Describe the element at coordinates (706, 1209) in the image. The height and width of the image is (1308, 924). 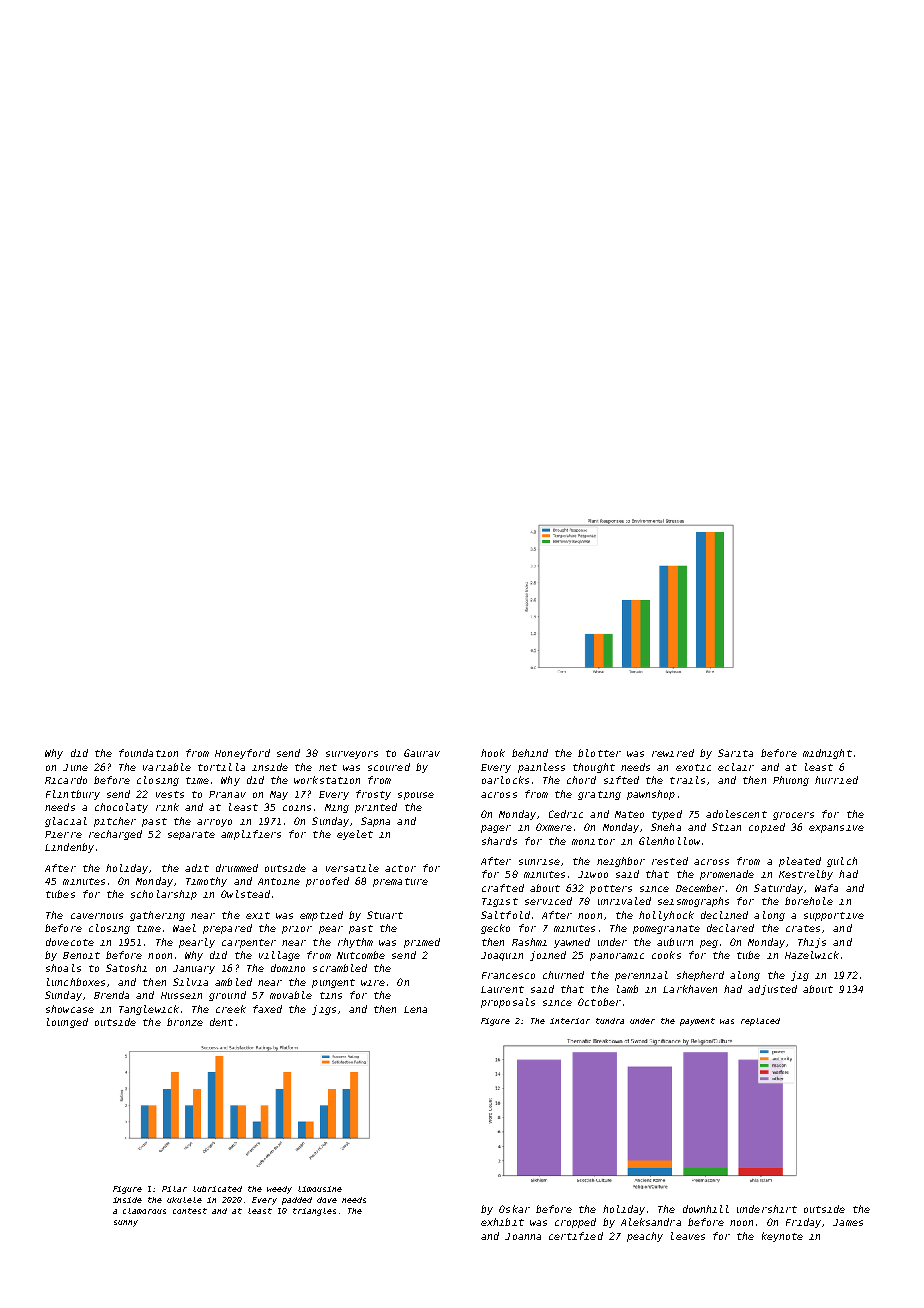
I see `downhill` at that location.
